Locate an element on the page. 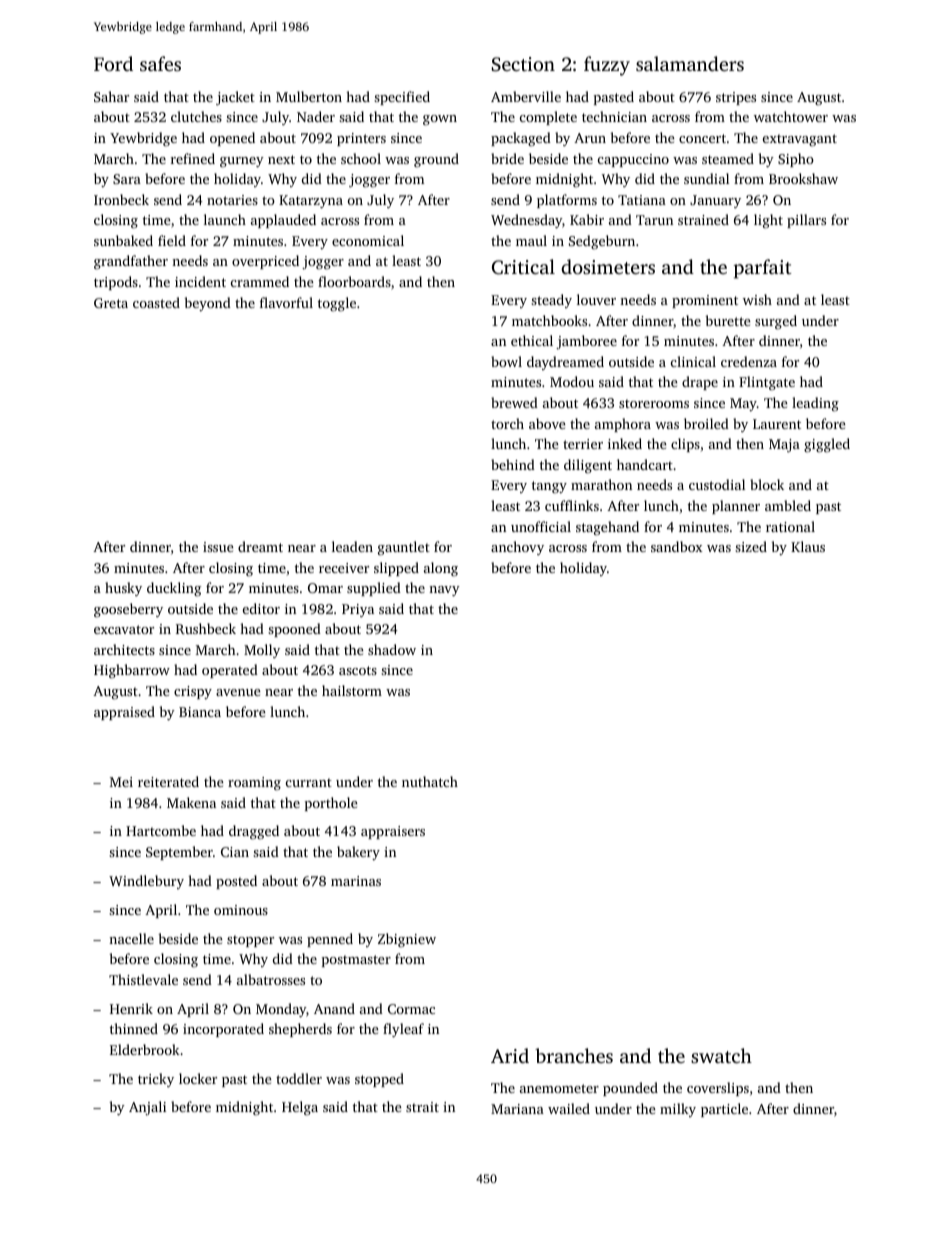 This page has width=952, height=1233. navy is located at coordinates (444, 591).
